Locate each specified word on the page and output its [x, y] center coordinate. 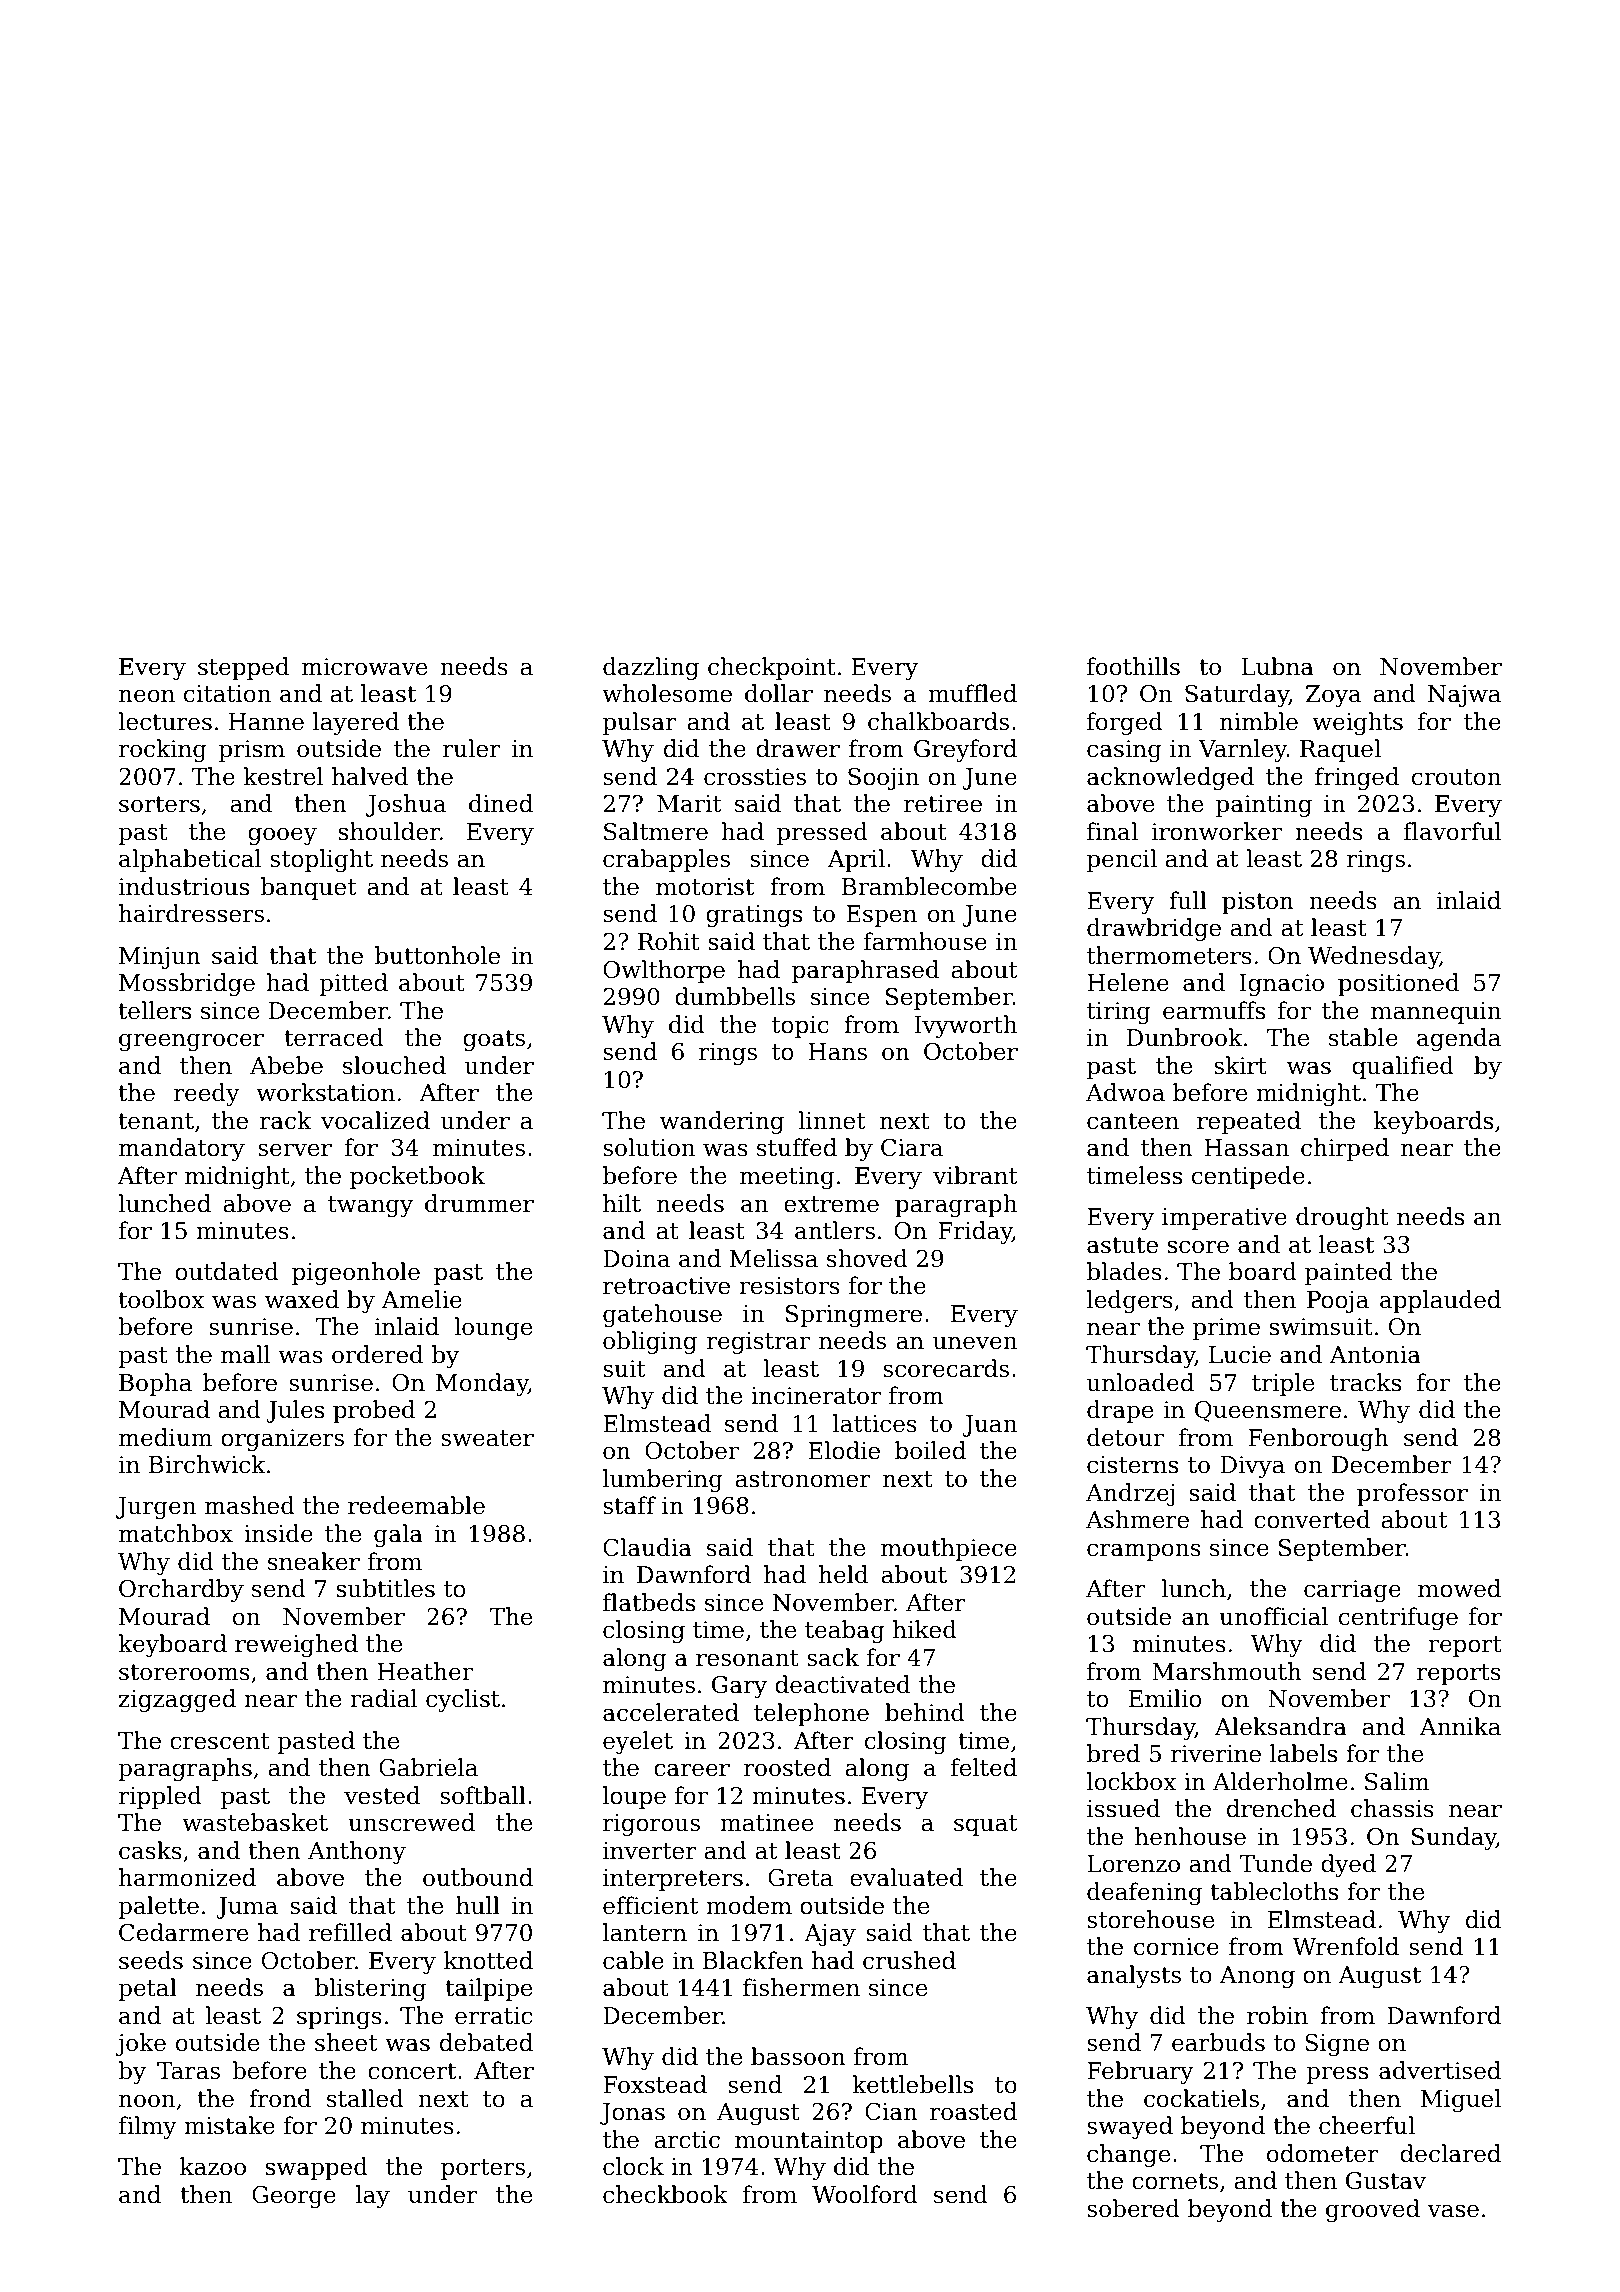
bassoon [798, 2056]
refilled [350, 1932]
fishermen [801, 1987]
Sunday [1454, 1838]
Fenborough [1318, 1439]
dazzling [651, 668]
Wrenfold [1345, 1946]
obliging [650, 1342]
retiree [943, 804]
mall [245, 1354]
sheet [346, 2042]
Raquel [1340, 750]
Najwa [1464, 696]
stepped [243, 668]
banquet [308, 888]
